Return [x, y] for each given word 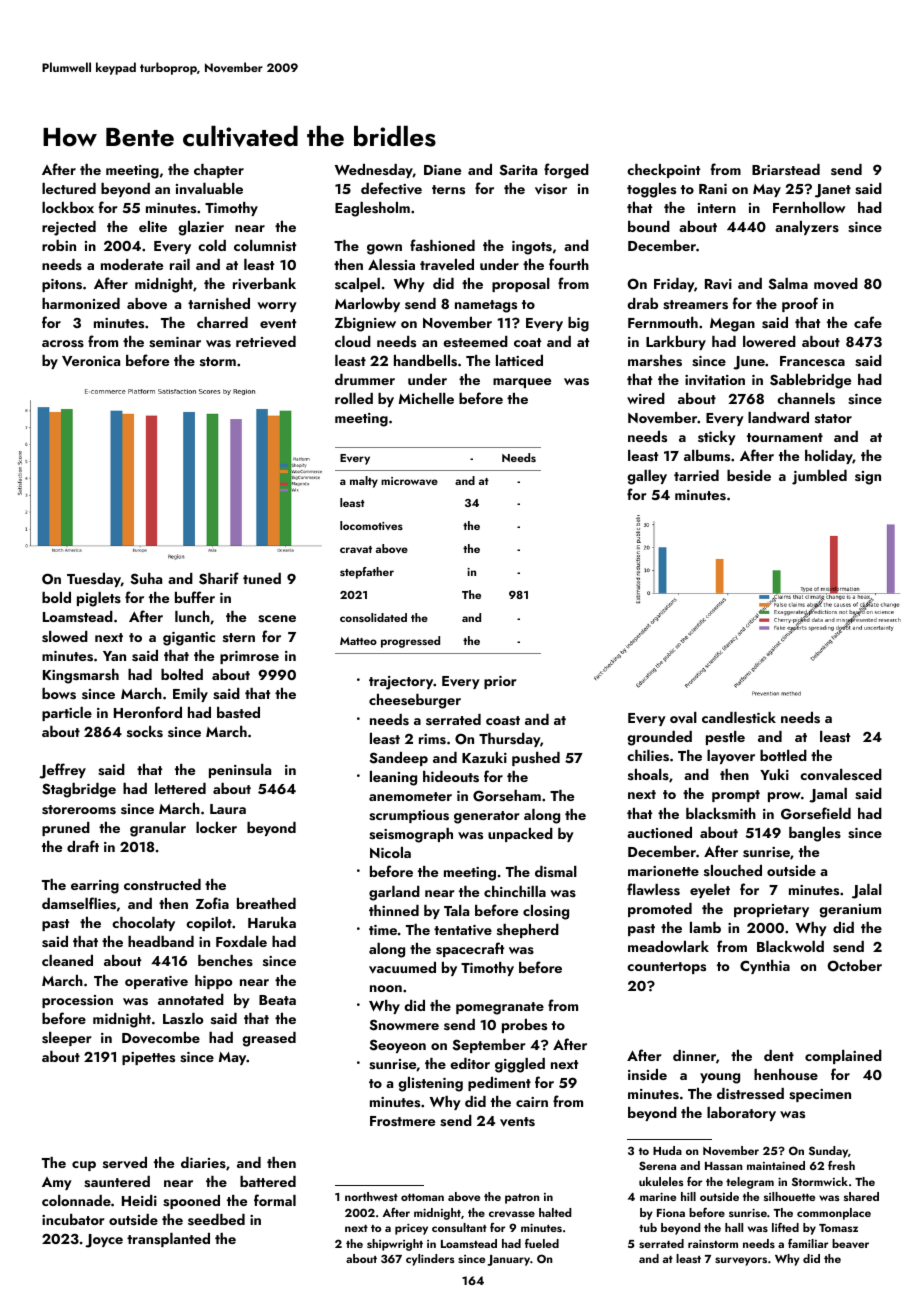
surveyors [741, 1261]
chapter [219, 171]
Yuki [774, 774]
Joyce [104, 1241]
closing [546, 912]
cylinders [430, 1260]
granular [158, 829]
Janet [833, 191]
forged [566, 171]
